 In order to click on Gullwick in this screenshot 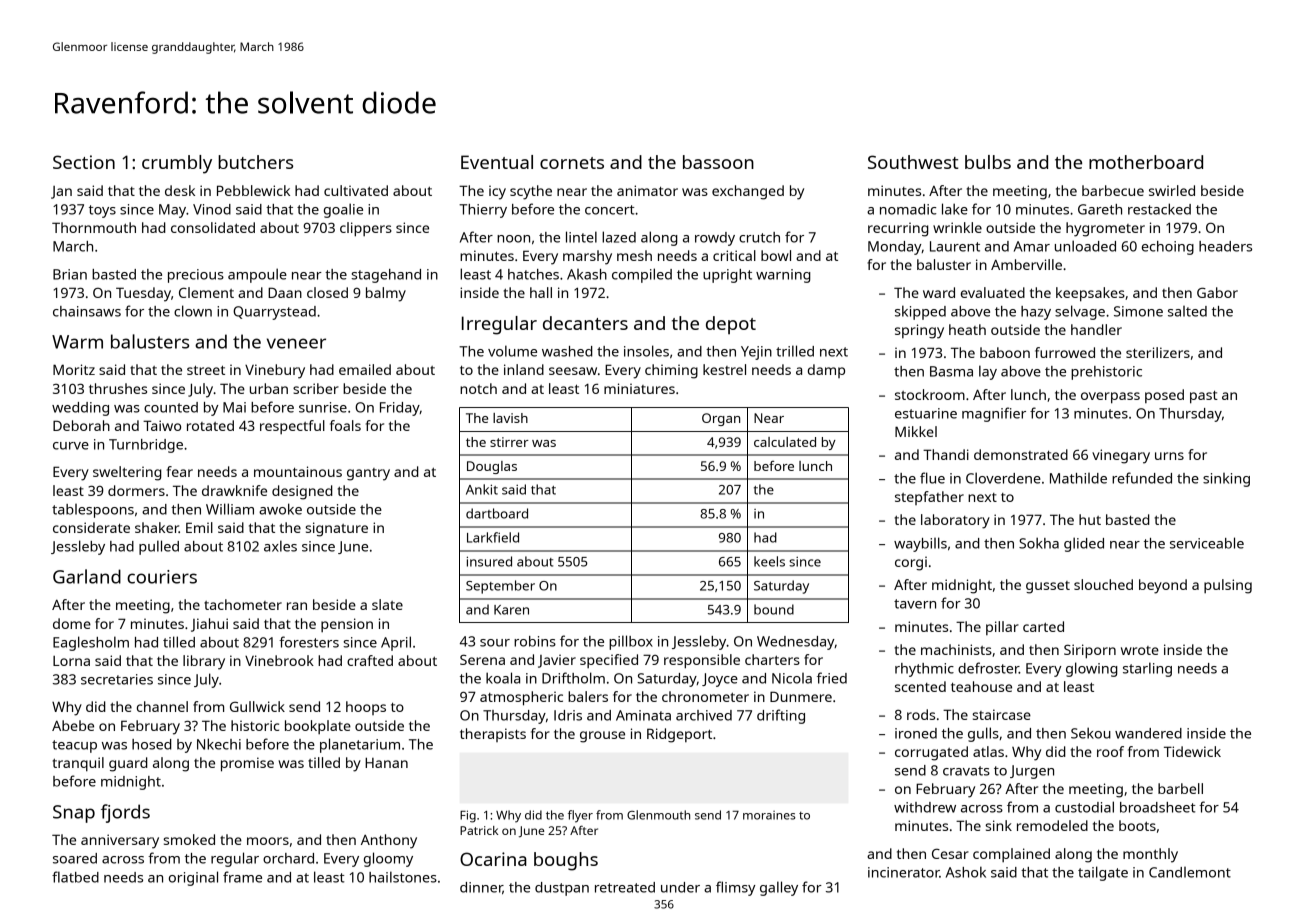, I will do `click(257, 706)`.
